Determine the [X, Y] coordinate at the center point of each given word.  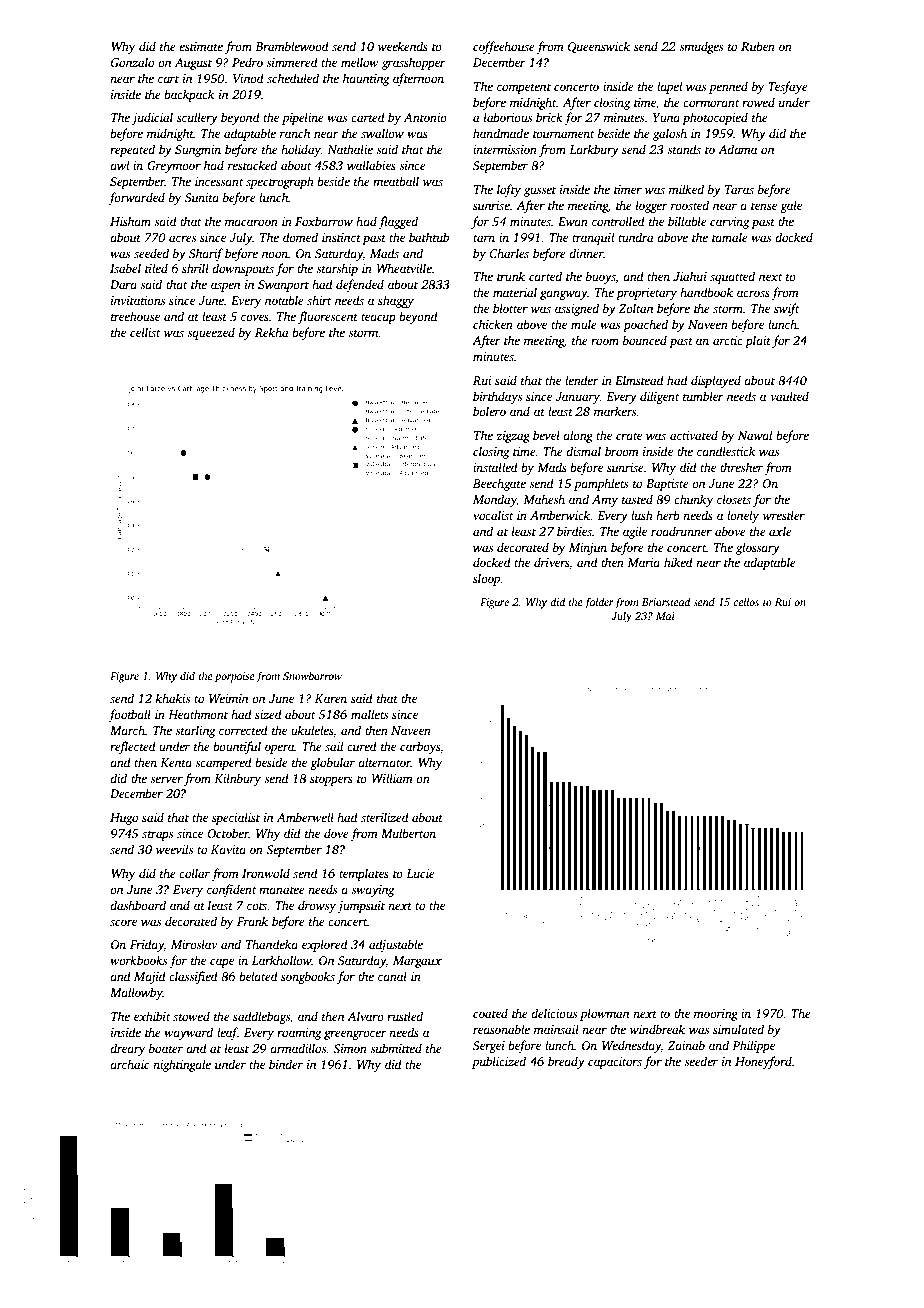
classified [193, 977]
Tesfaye [788, 87]
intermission [505, 149]
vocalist [493, 515]
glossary [758, 548]
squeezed [211, 333]
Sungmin [198, 151]
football [129, 715]
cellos [746, 601]
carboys [420, 747]
